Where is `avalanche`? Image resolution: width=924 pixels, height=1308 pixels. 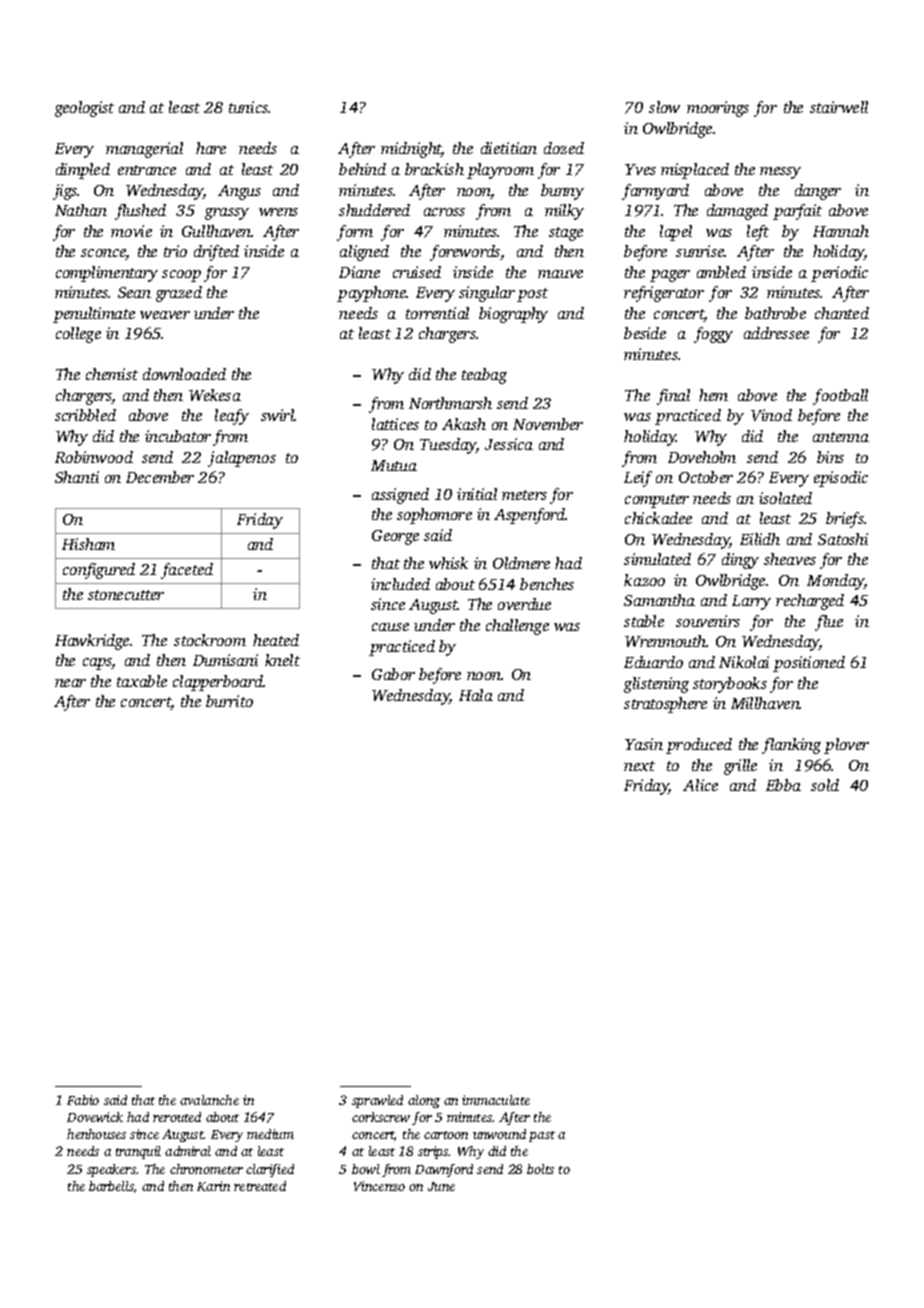
avalanche is located at coordinates (209, 1100).
